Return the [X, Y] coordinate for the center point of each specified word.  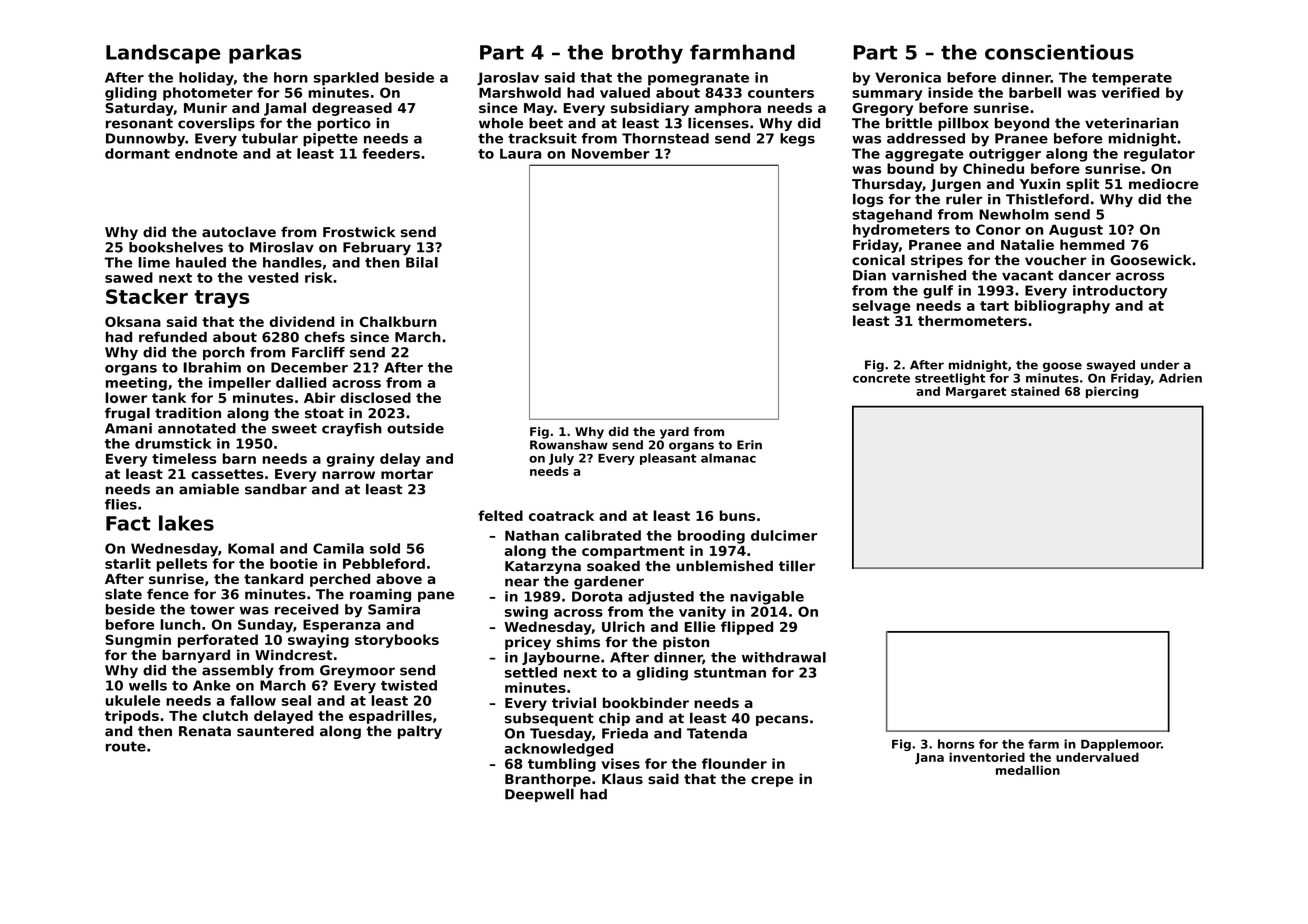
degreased [352, 109]
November [611, 153]
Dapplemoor [1121, 745]
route [126, 746]
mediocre [1163, 183]
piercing [1112, 392]
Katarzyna [543, 567]
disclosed [375, 397]
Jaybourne [561, 658]
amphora [728, 109]
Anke [211, 685]
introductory [1120, 292]
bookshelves [176, 247]
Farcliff [318, 352]
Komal [251, 548]
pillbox [963, 124]
